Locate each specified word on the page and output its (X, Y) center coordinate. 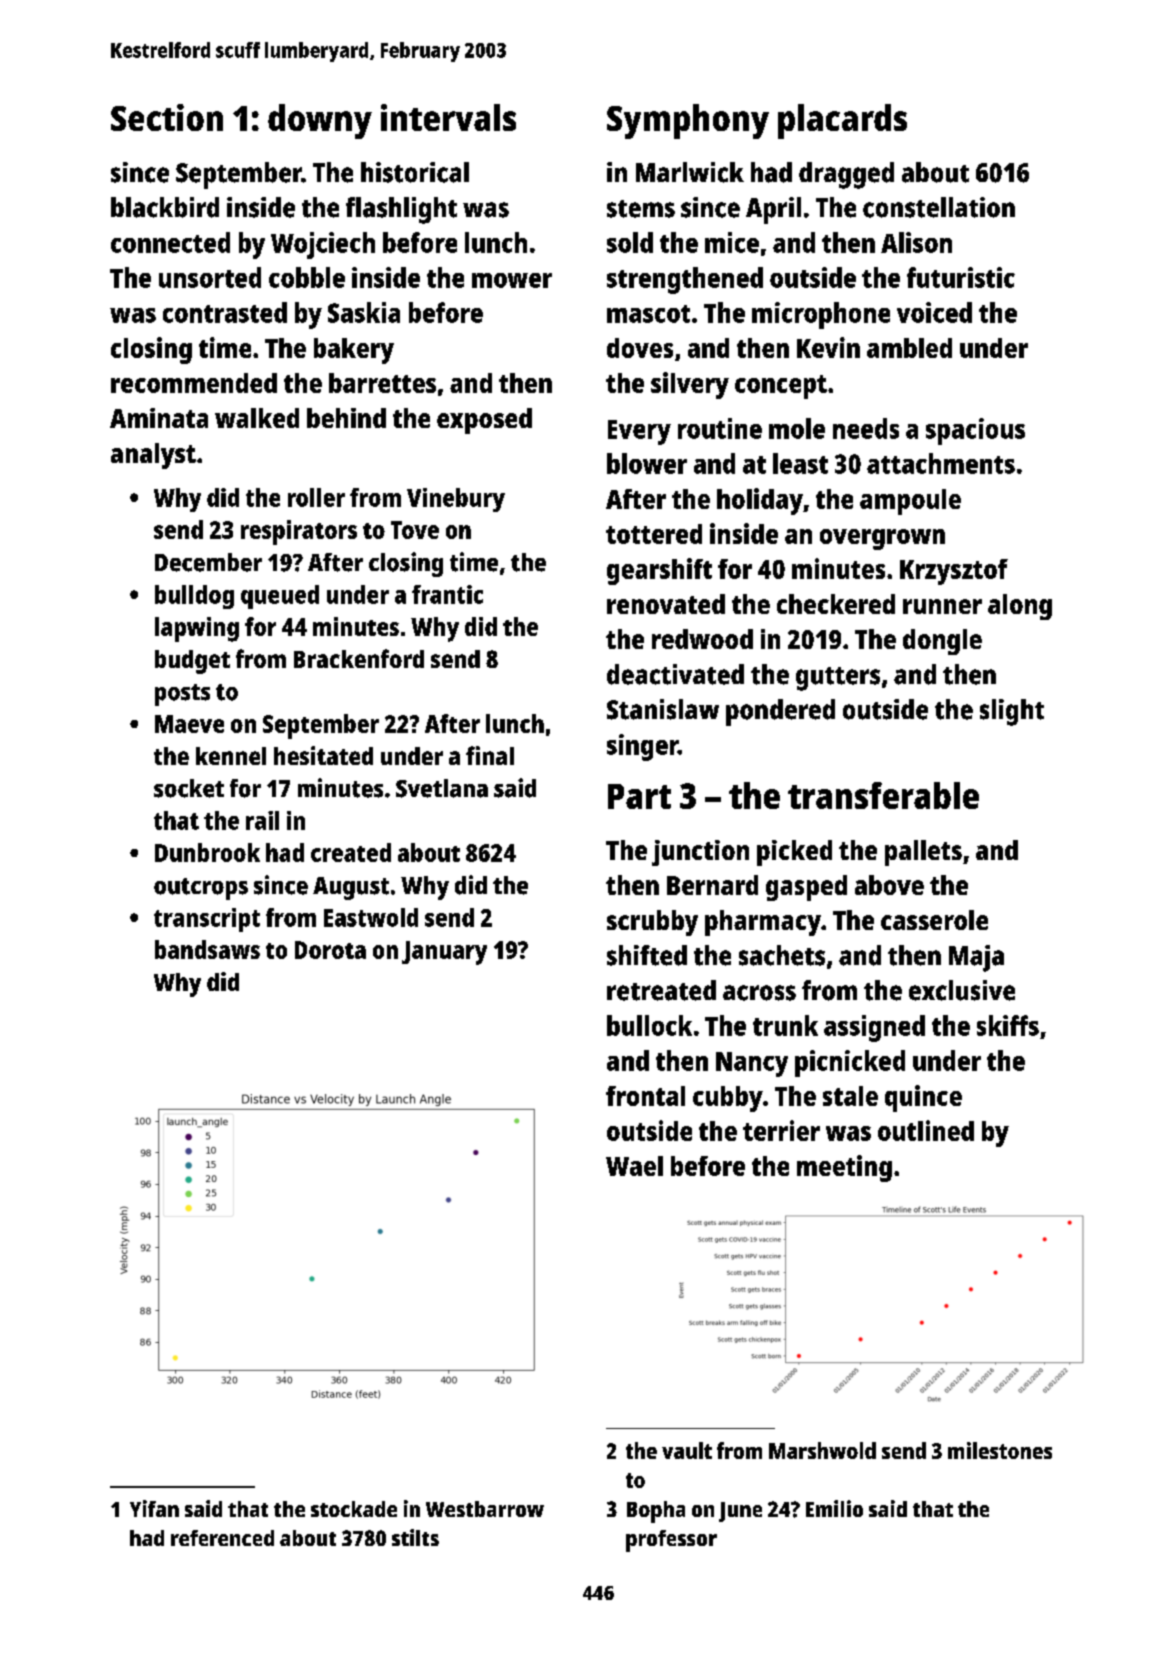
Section (167, 117)
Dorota (330, 950)
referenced (222, 1538)
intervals (448, 117)
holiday (760, 501)
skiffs (1008, 1025)
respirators (299, 532)
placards (842, 121)
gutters (838, 679)
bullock (649, 1025)
